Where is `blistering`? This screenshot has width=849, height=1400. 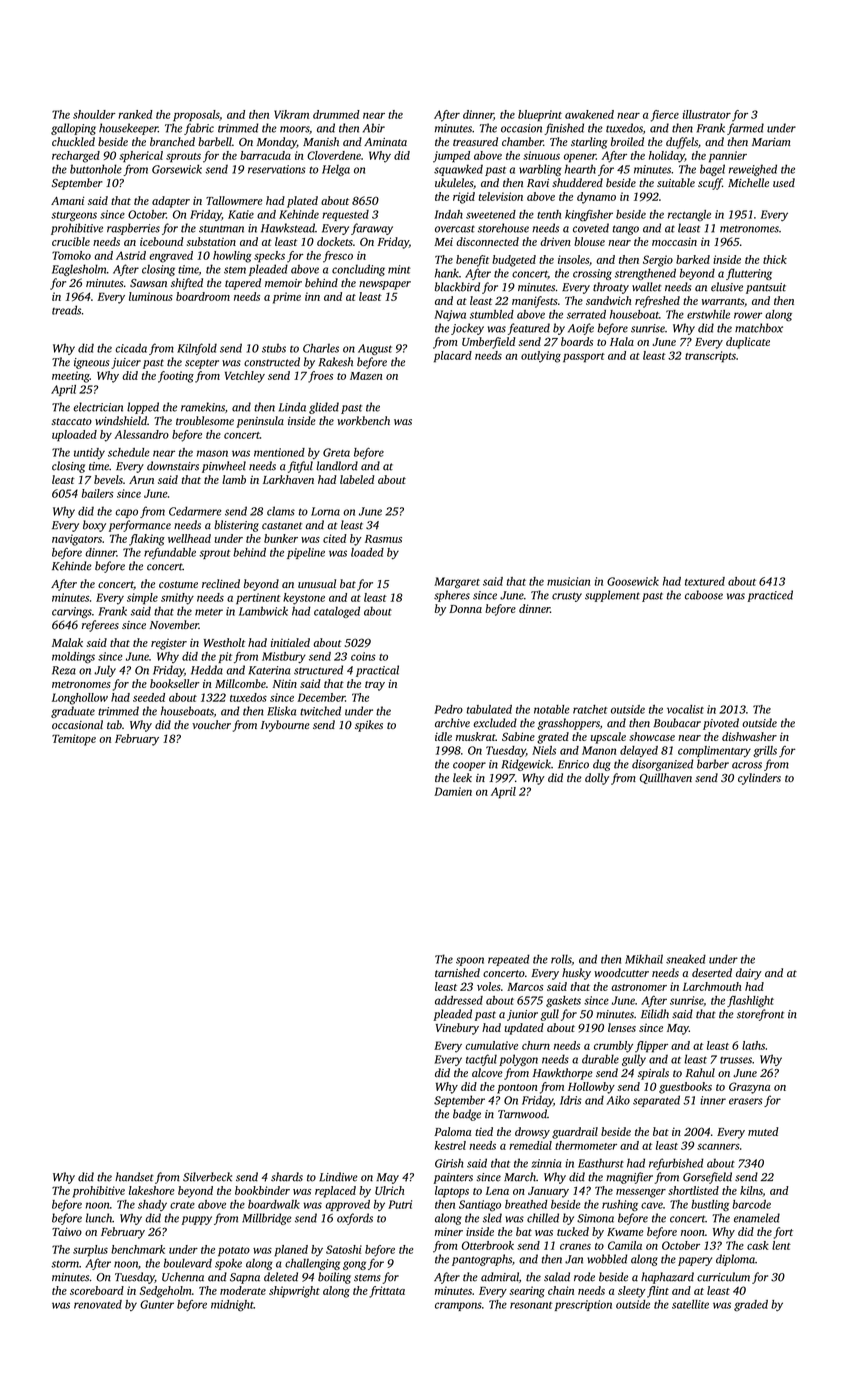
blistering is located at coordinates (236, 526).
